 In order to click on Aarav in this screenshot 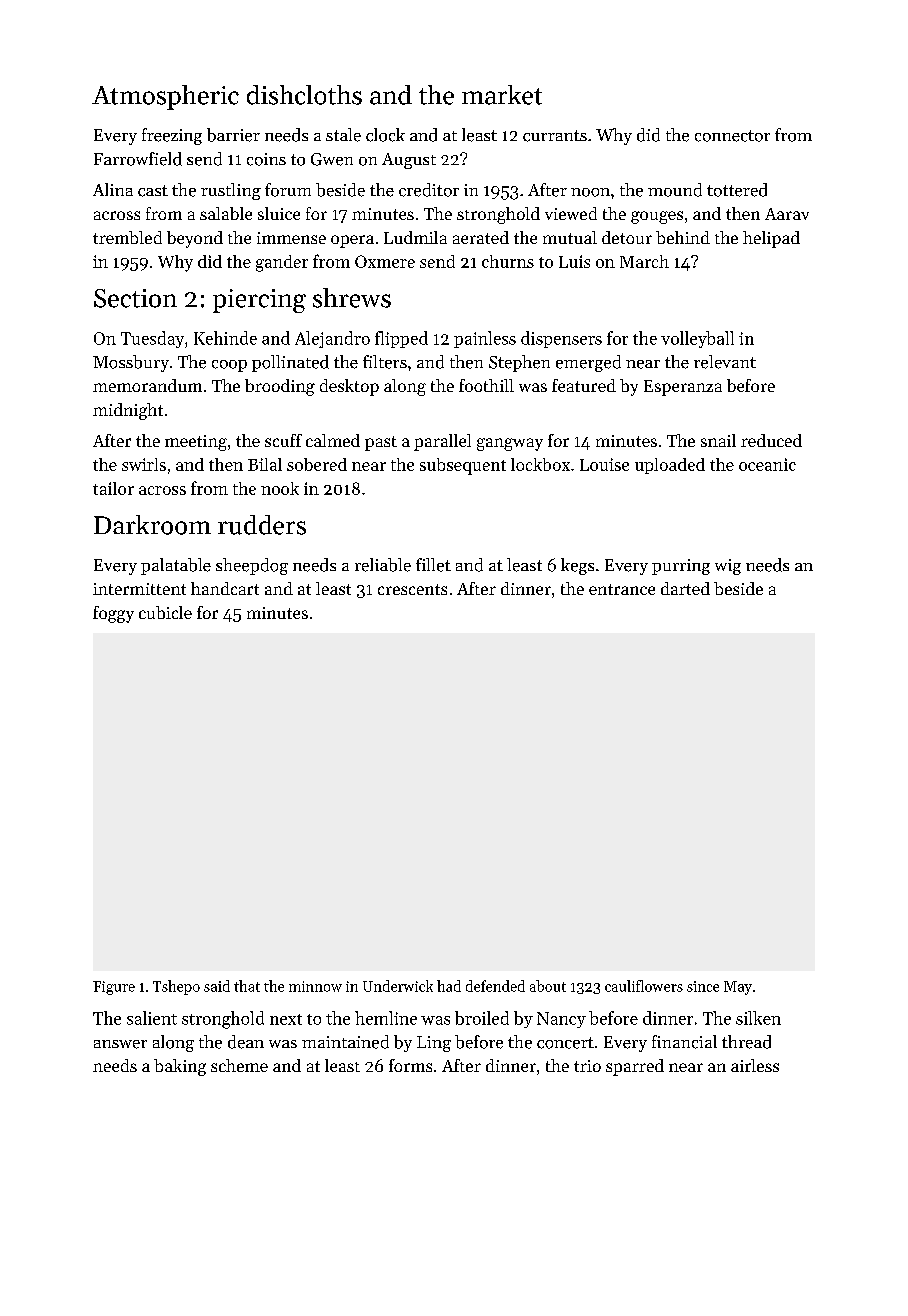, I will do `click(787, 214)`.
